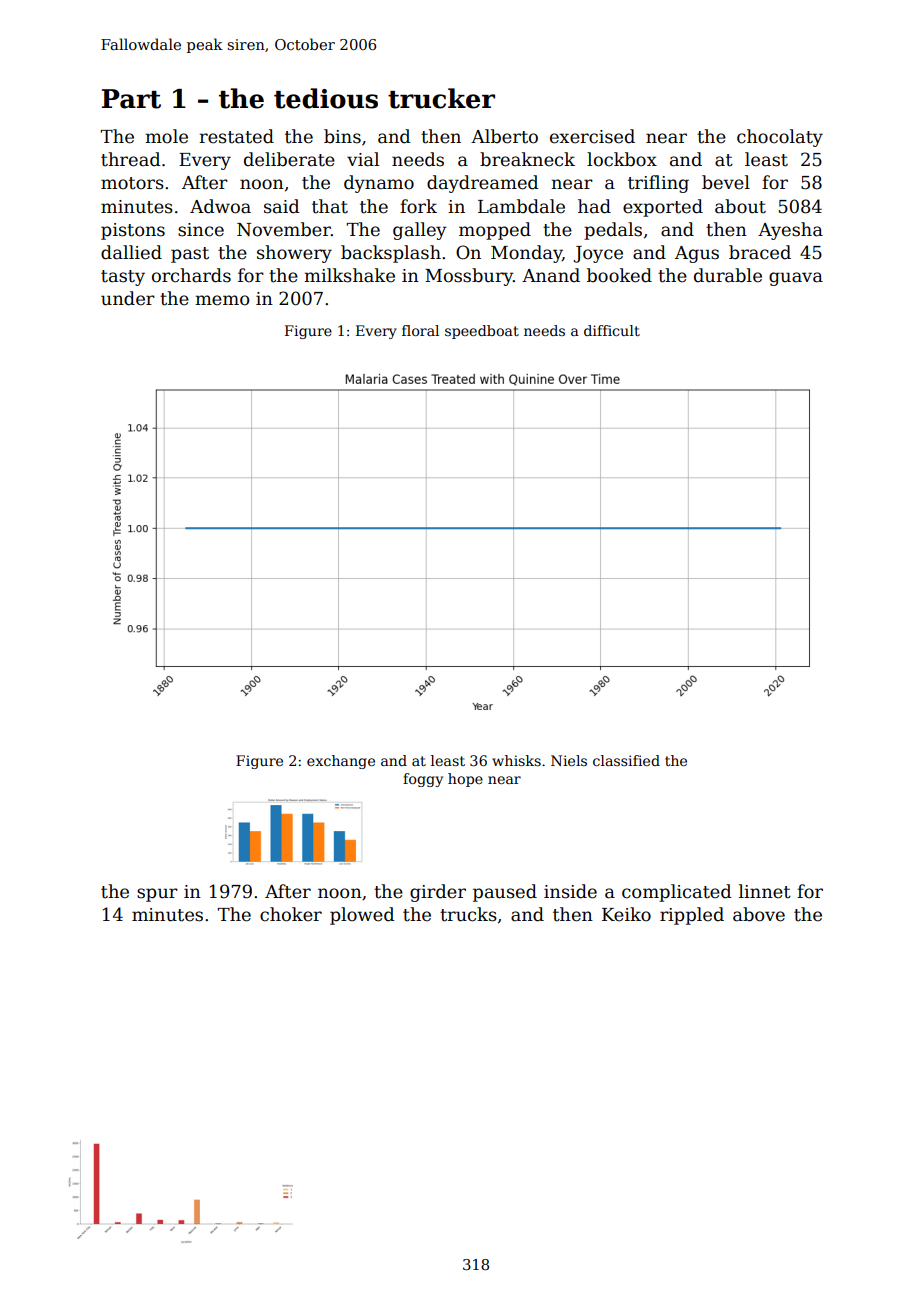  What do you see at coordinates (128, 298) in the screenshot?
I see `under` at bounding box center [128, 298].
